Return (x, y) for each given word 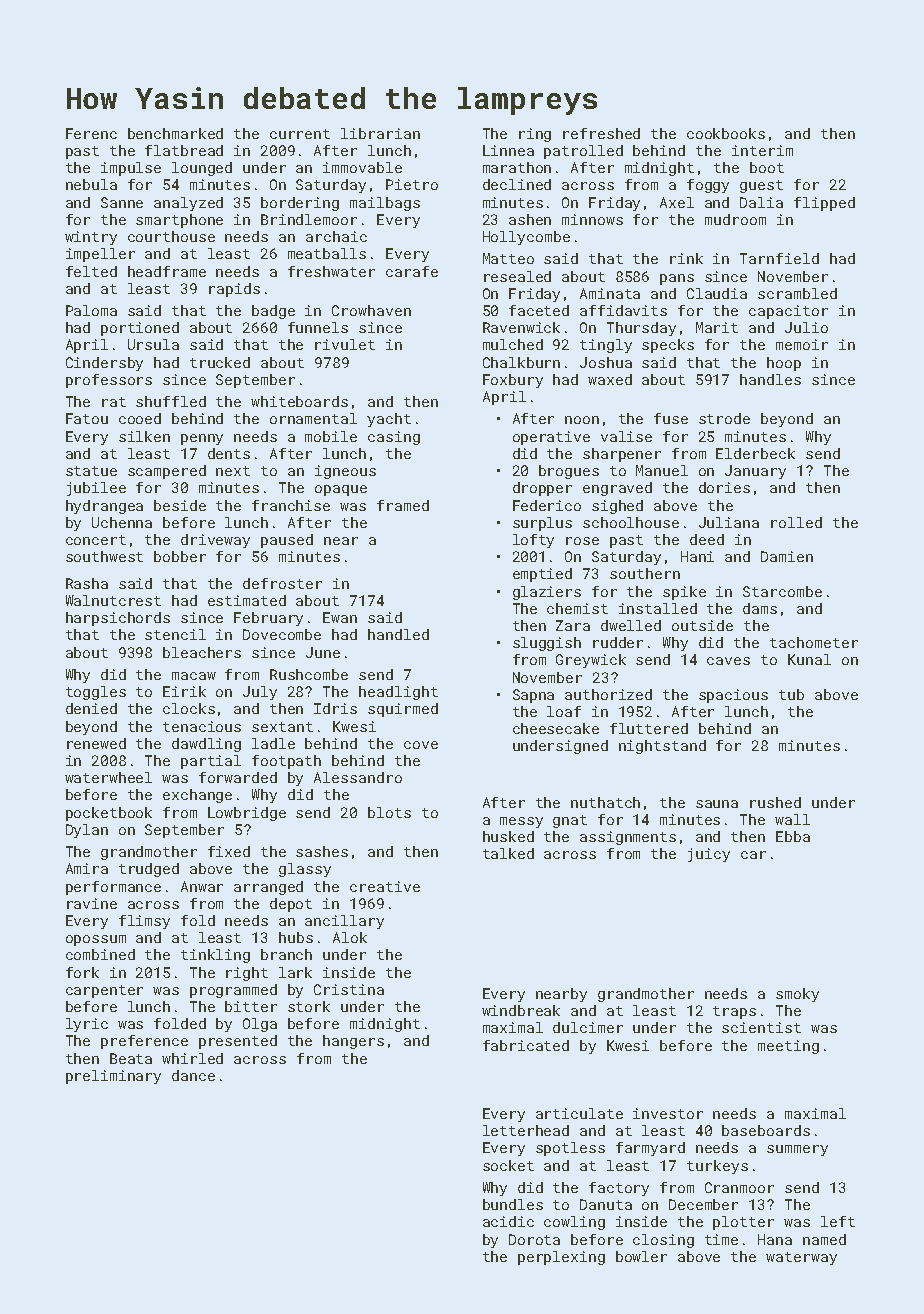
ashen (530, 219)
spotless (570, 1149)
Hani (697, 556)
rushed (775, 802)
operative (551, 438)
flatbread (184, 150)
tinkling (215, 956)
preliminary (113, 1077)
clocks (189, 708)
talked (508, 853)
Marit (717, 327)
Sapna (533, 696)
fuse (671, 418)
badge (273, 312)
